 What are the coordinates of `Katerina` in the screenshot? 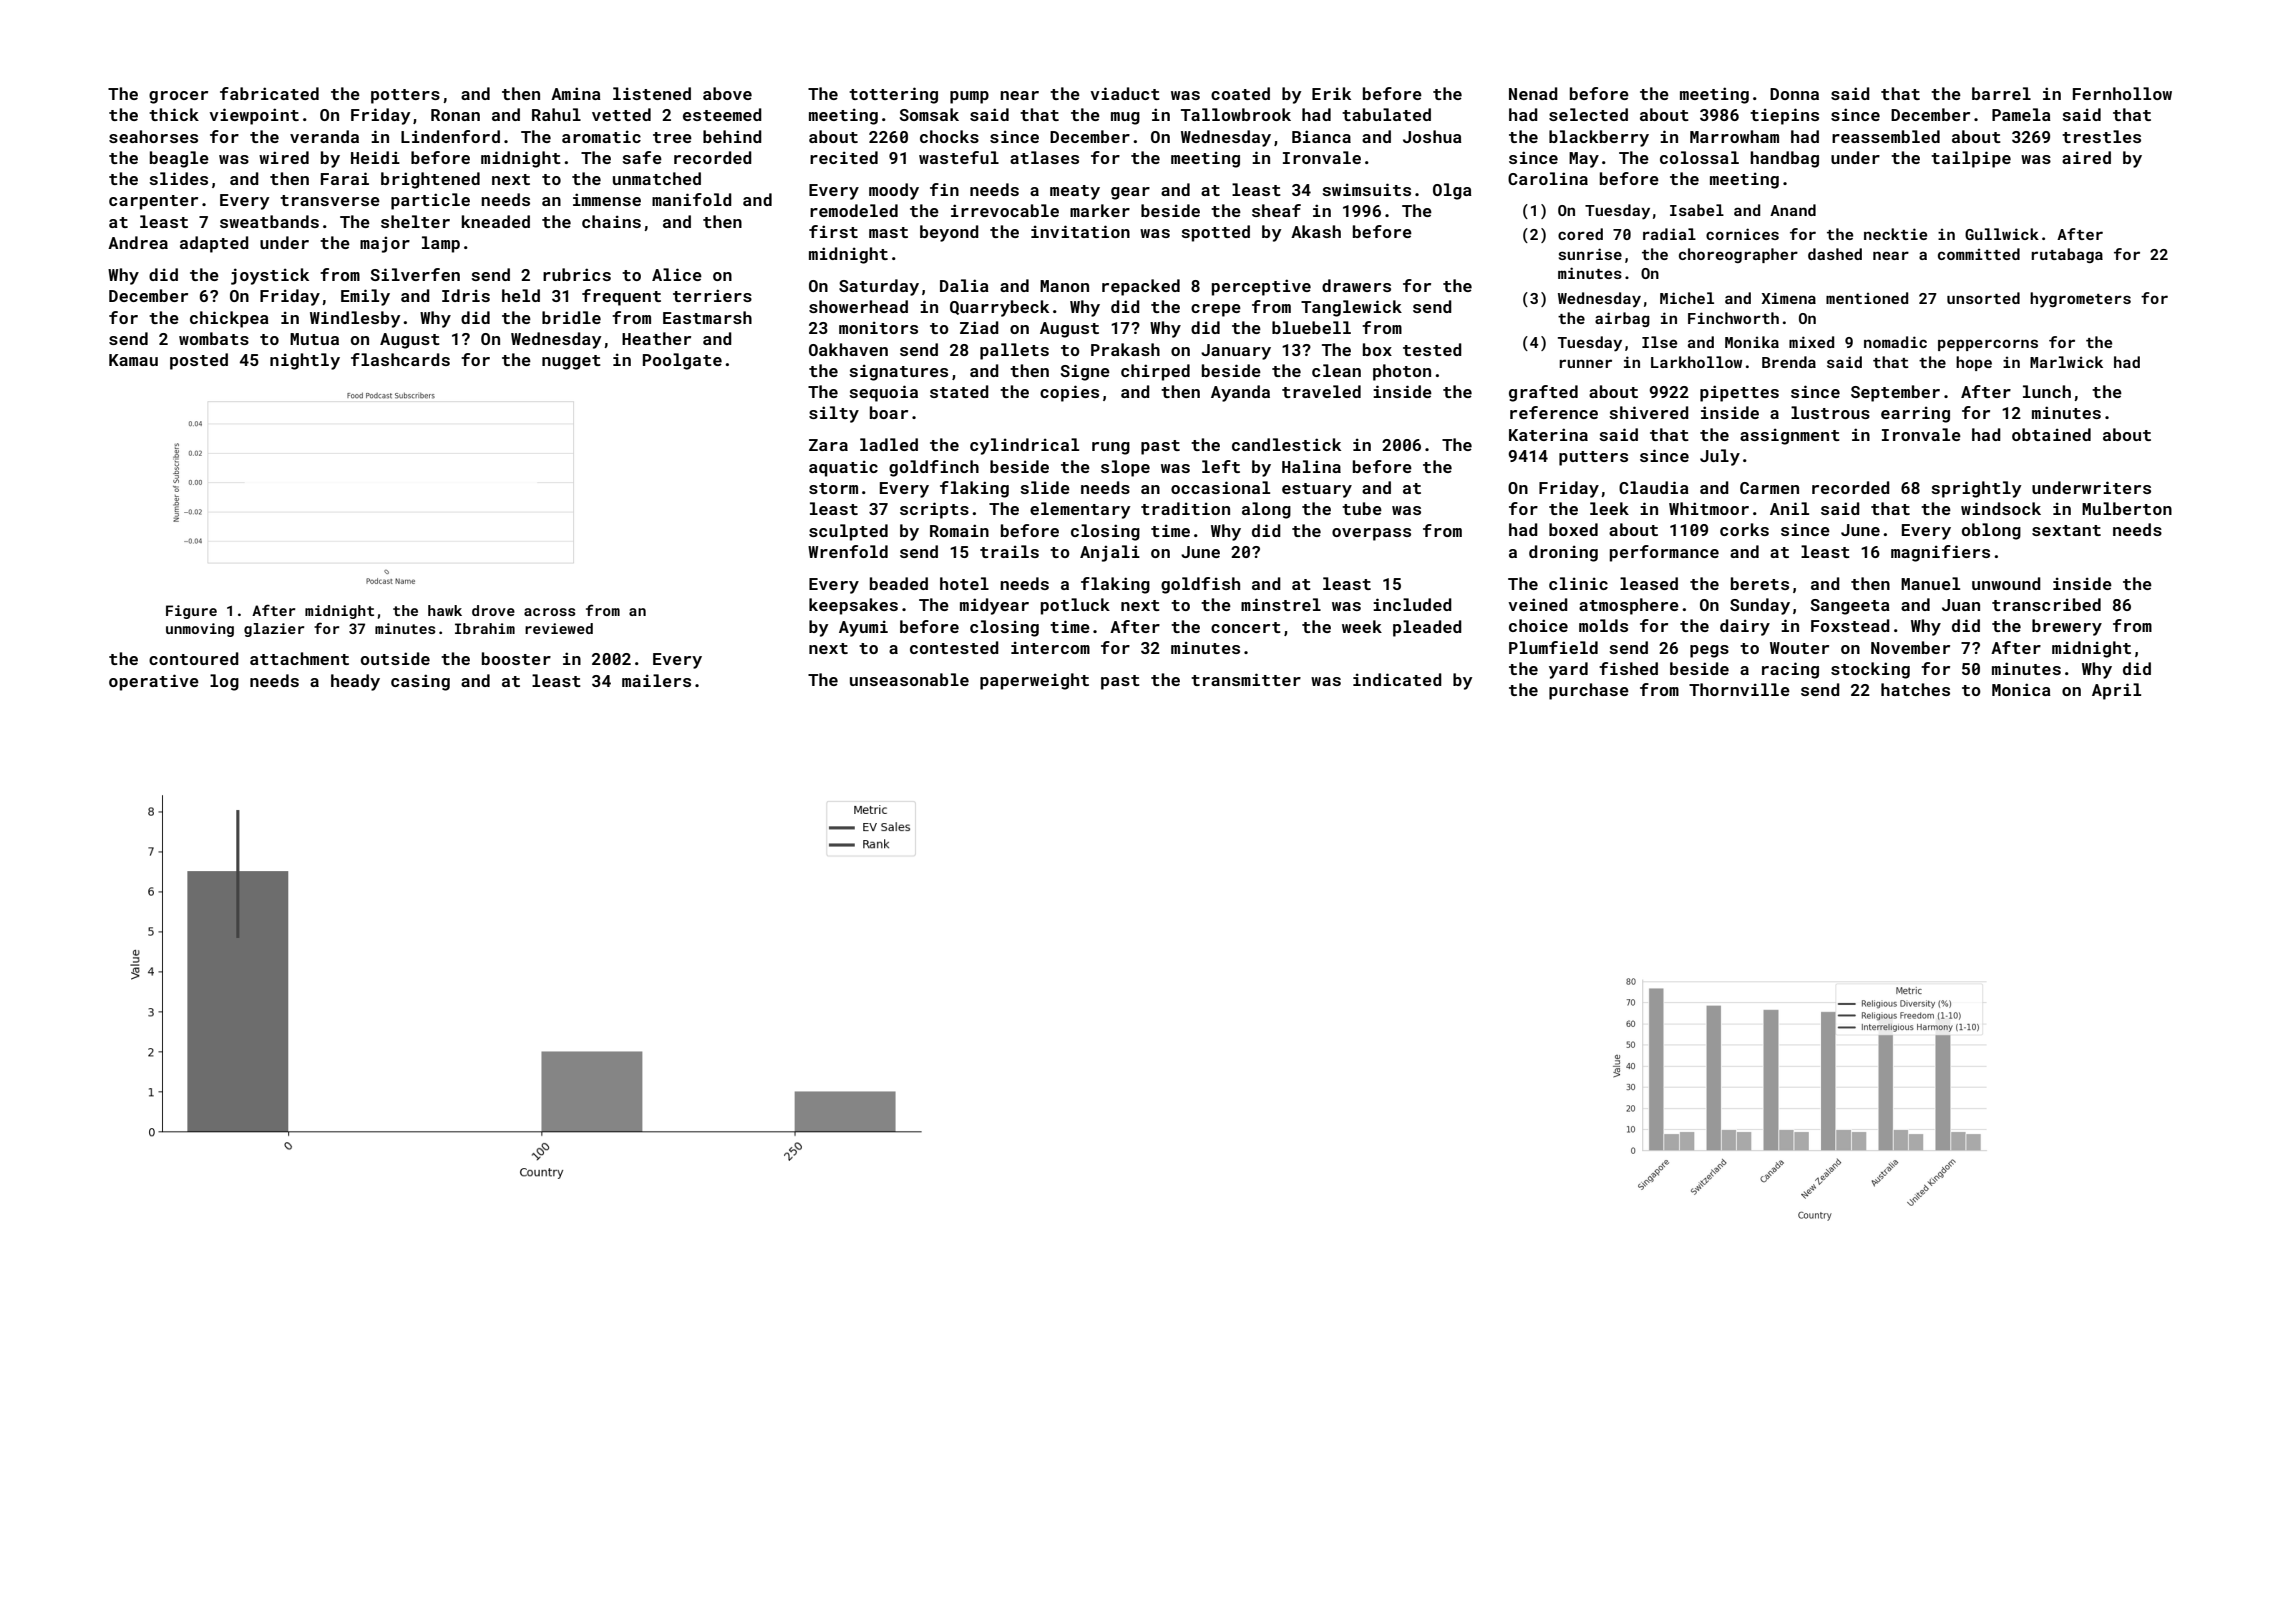 It's located at (1548, 434).
